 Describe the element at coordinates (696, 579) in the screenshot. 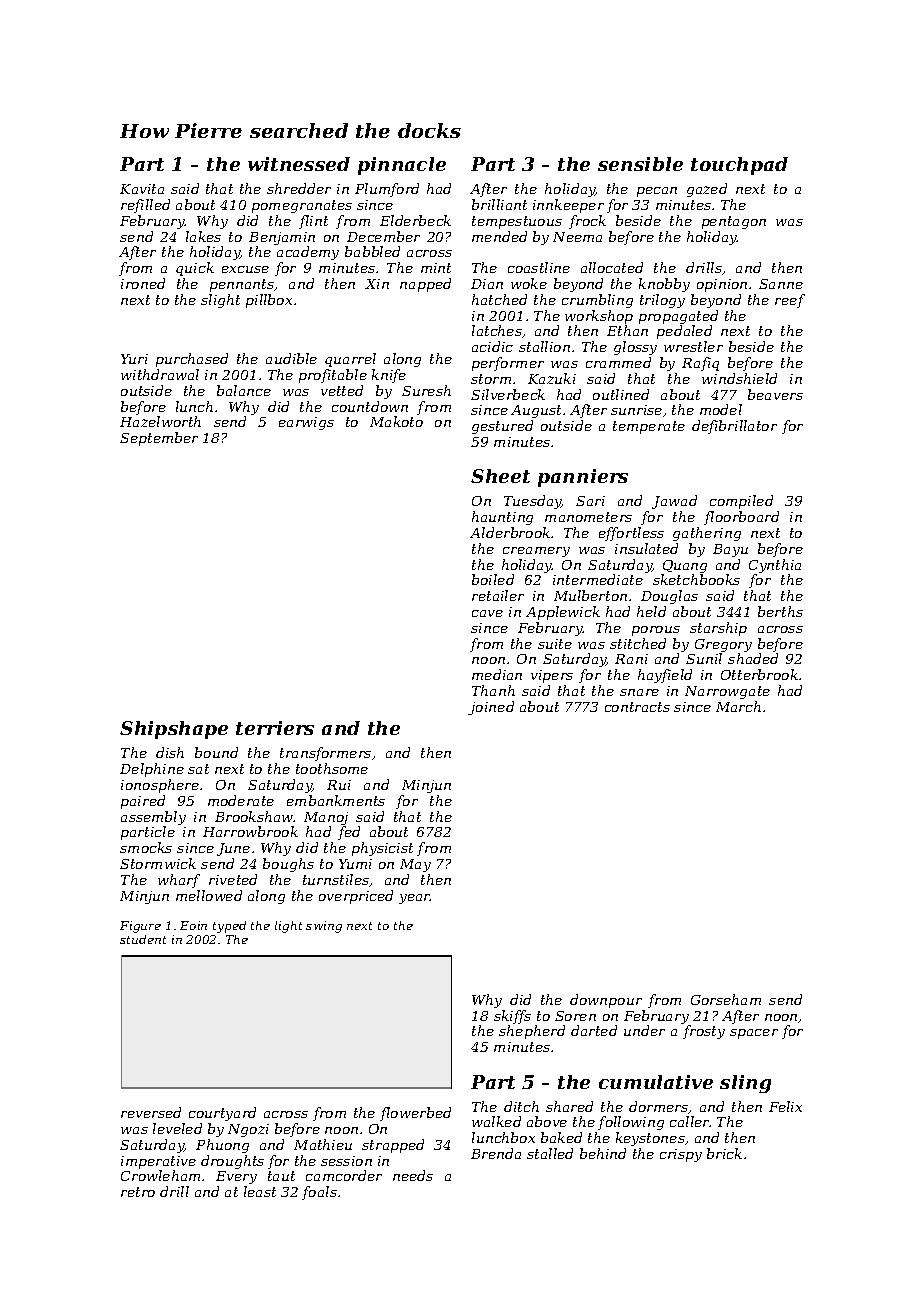

I see `sketchbooks` at that location.
